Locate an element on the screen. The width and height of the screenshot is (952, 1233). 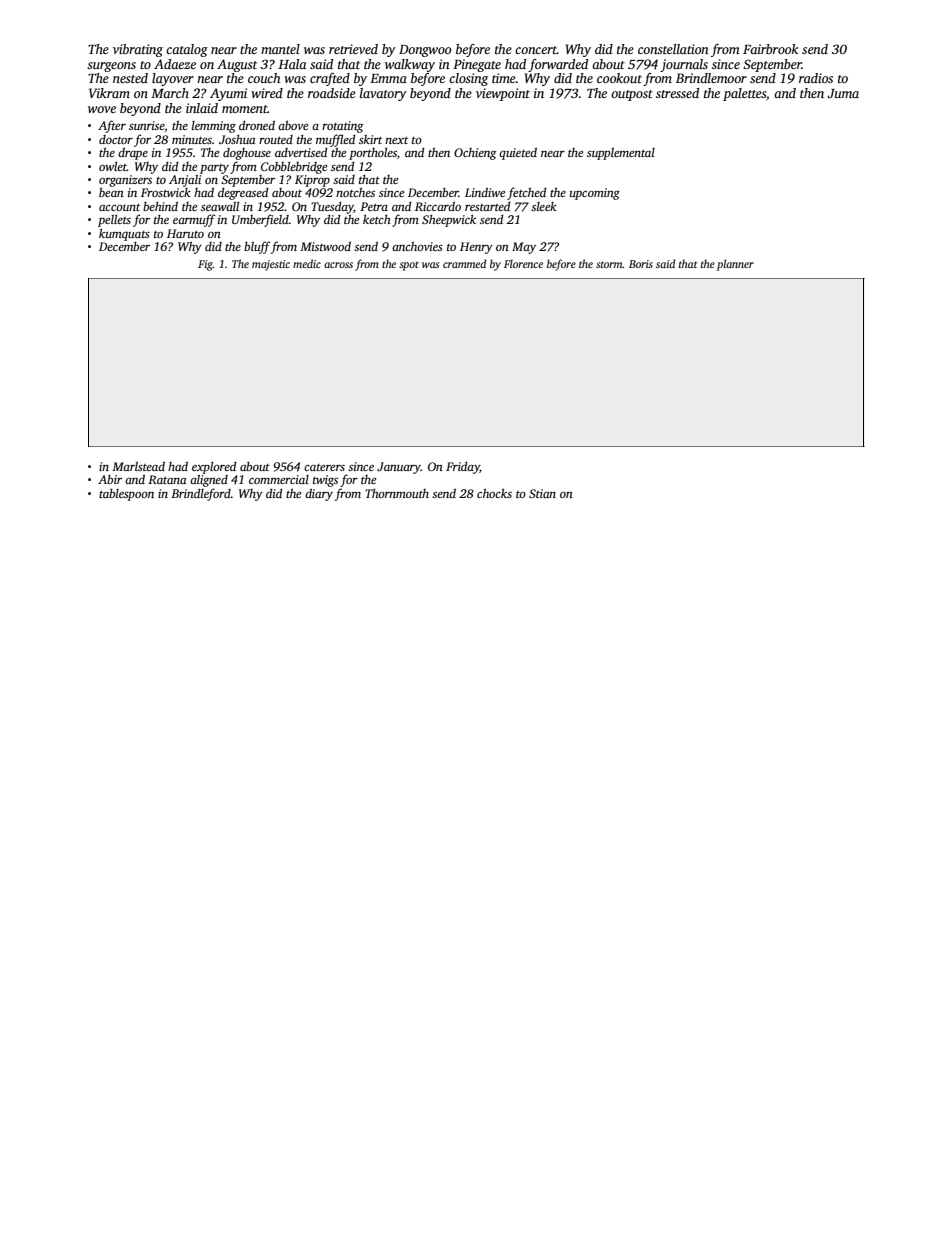
journals is located at coordinates (684, 65).
